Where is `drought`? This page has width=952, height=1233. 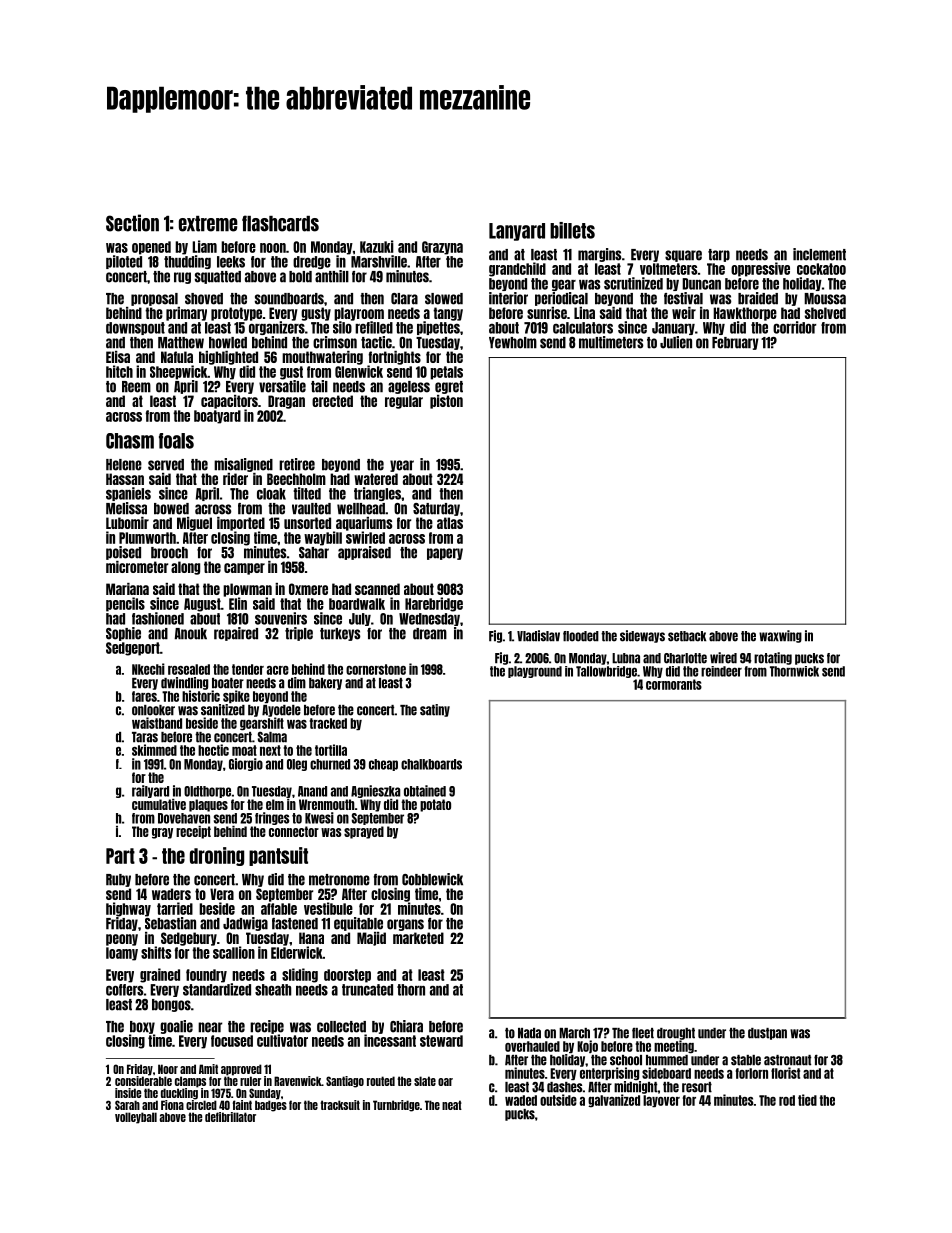
drought is located at coordinates (676, 1034).
